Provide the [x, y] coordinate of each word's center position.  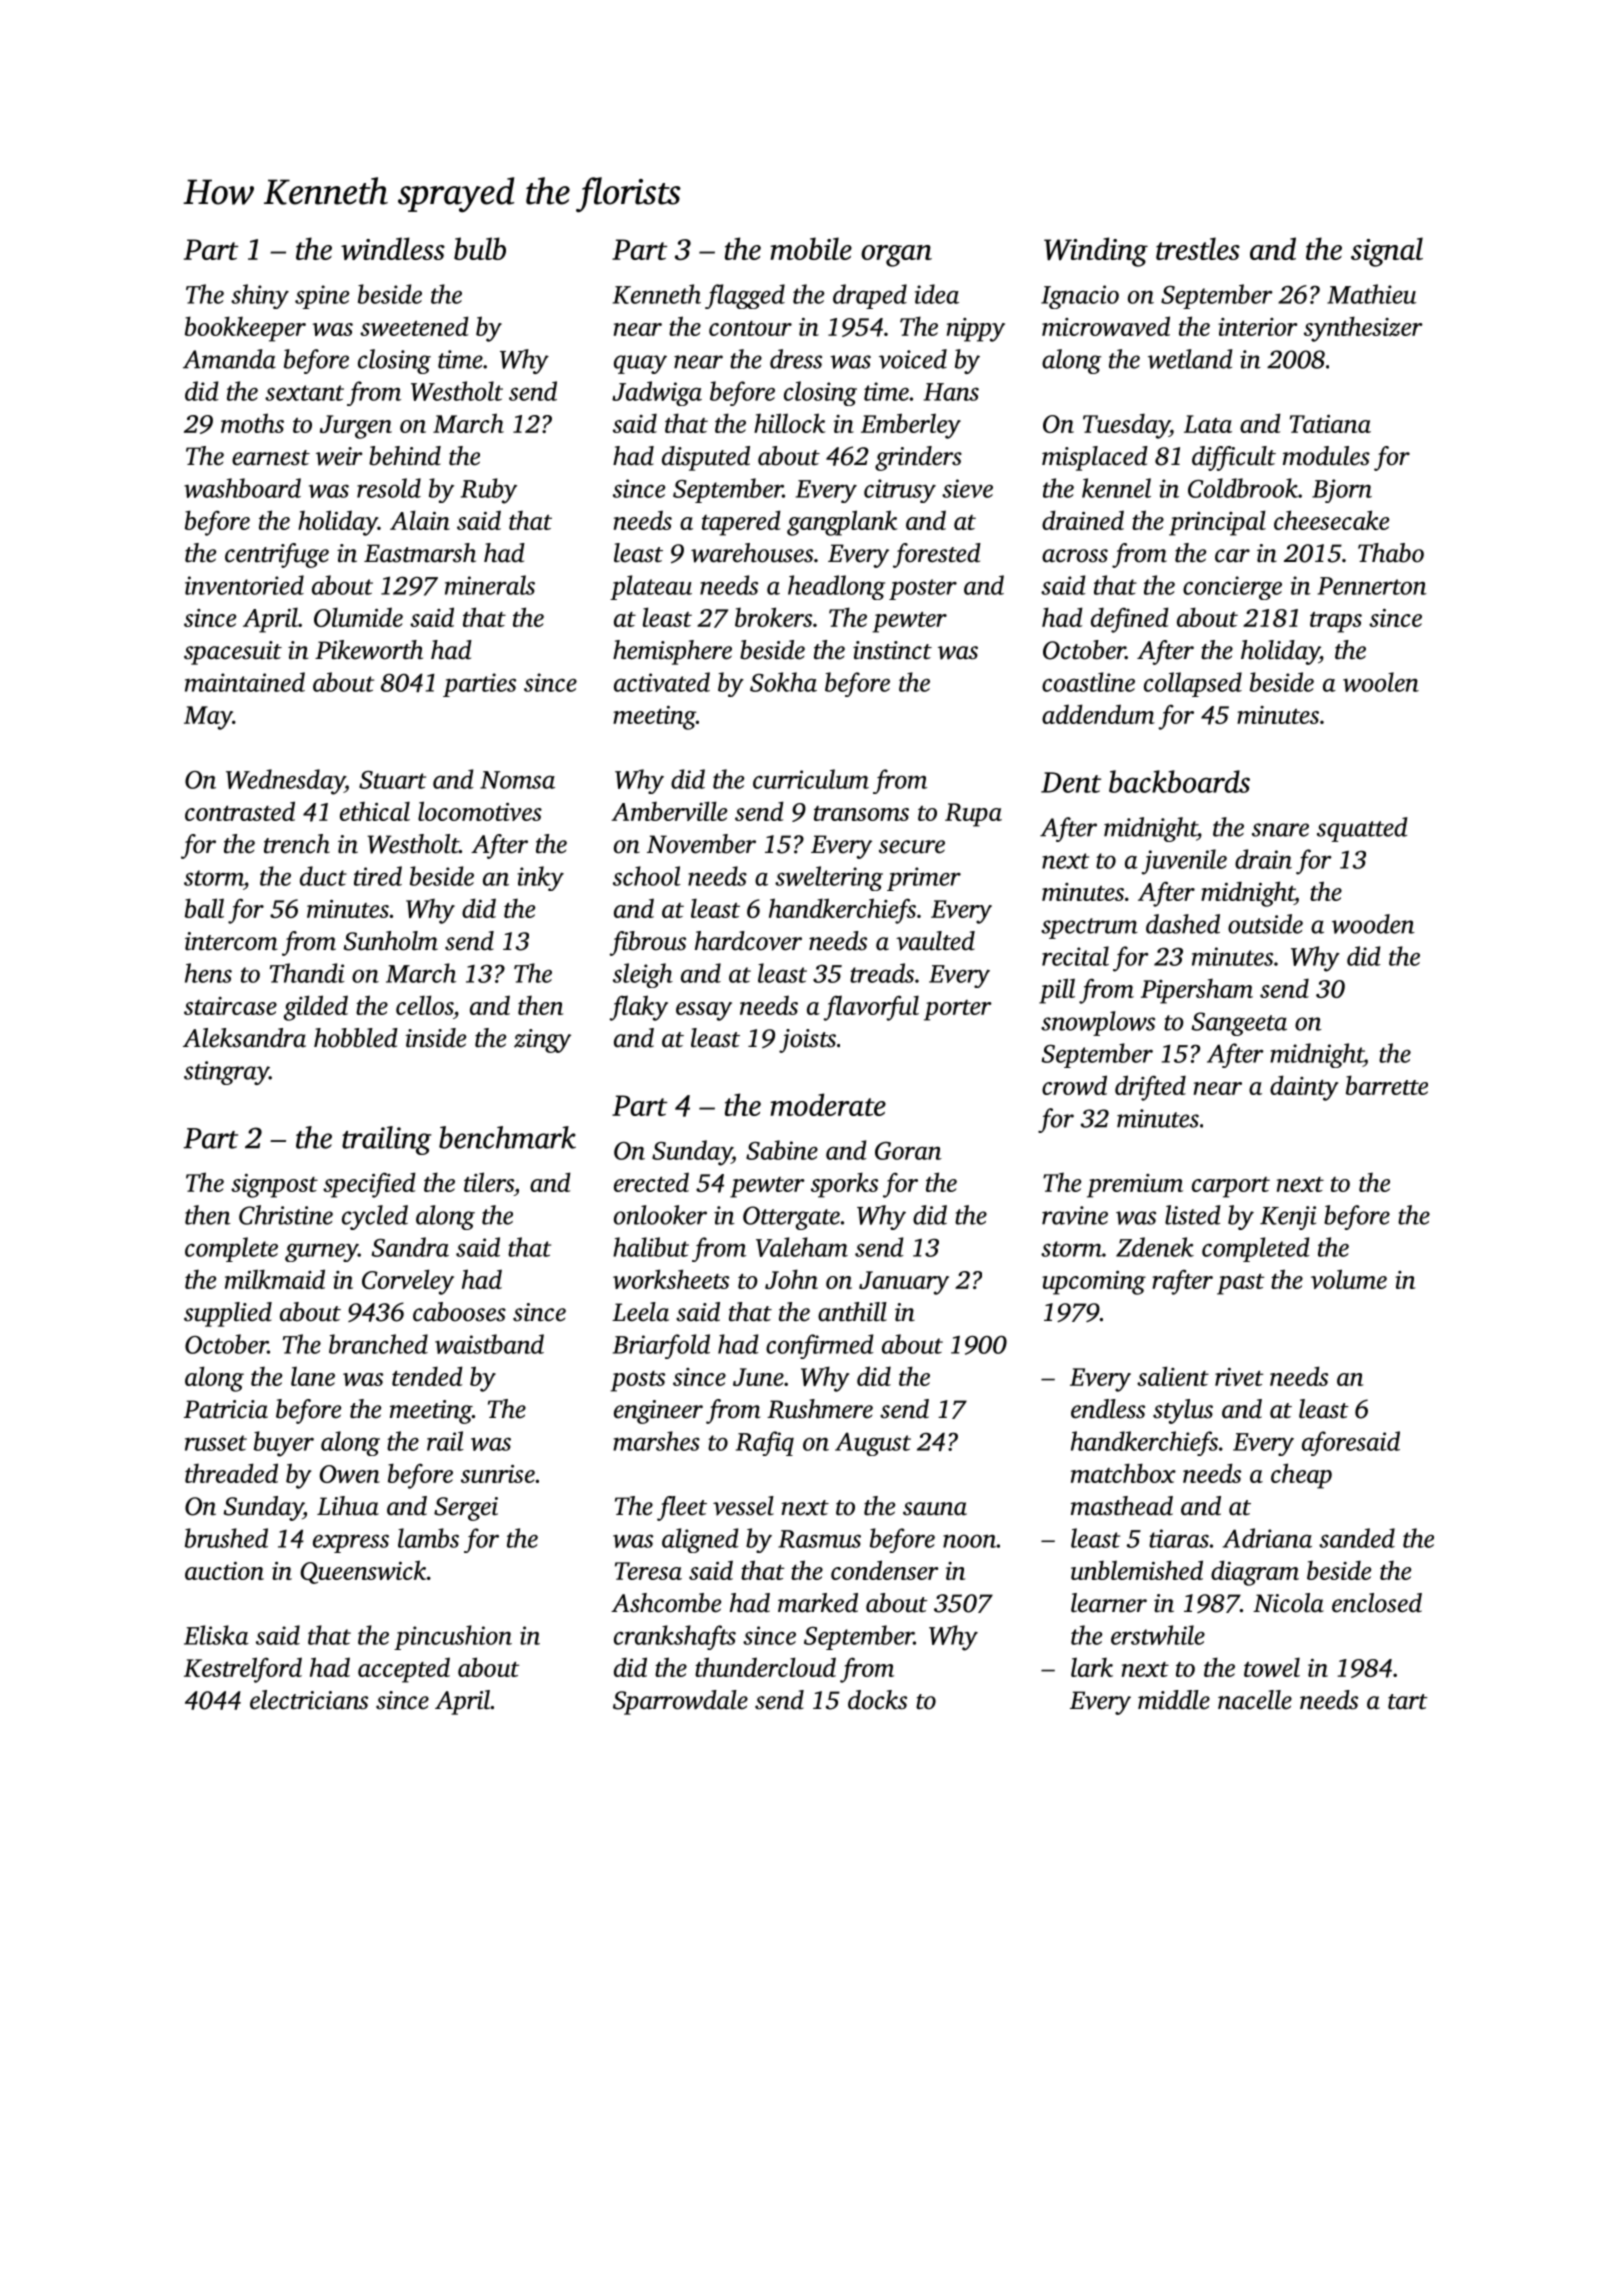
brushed [226, 1538]
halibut [651, 1247]
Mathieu [1372, 294]
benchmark [507, 1137]
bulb [480, 248]
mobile [811, 248]
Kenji [1288, 1218]
